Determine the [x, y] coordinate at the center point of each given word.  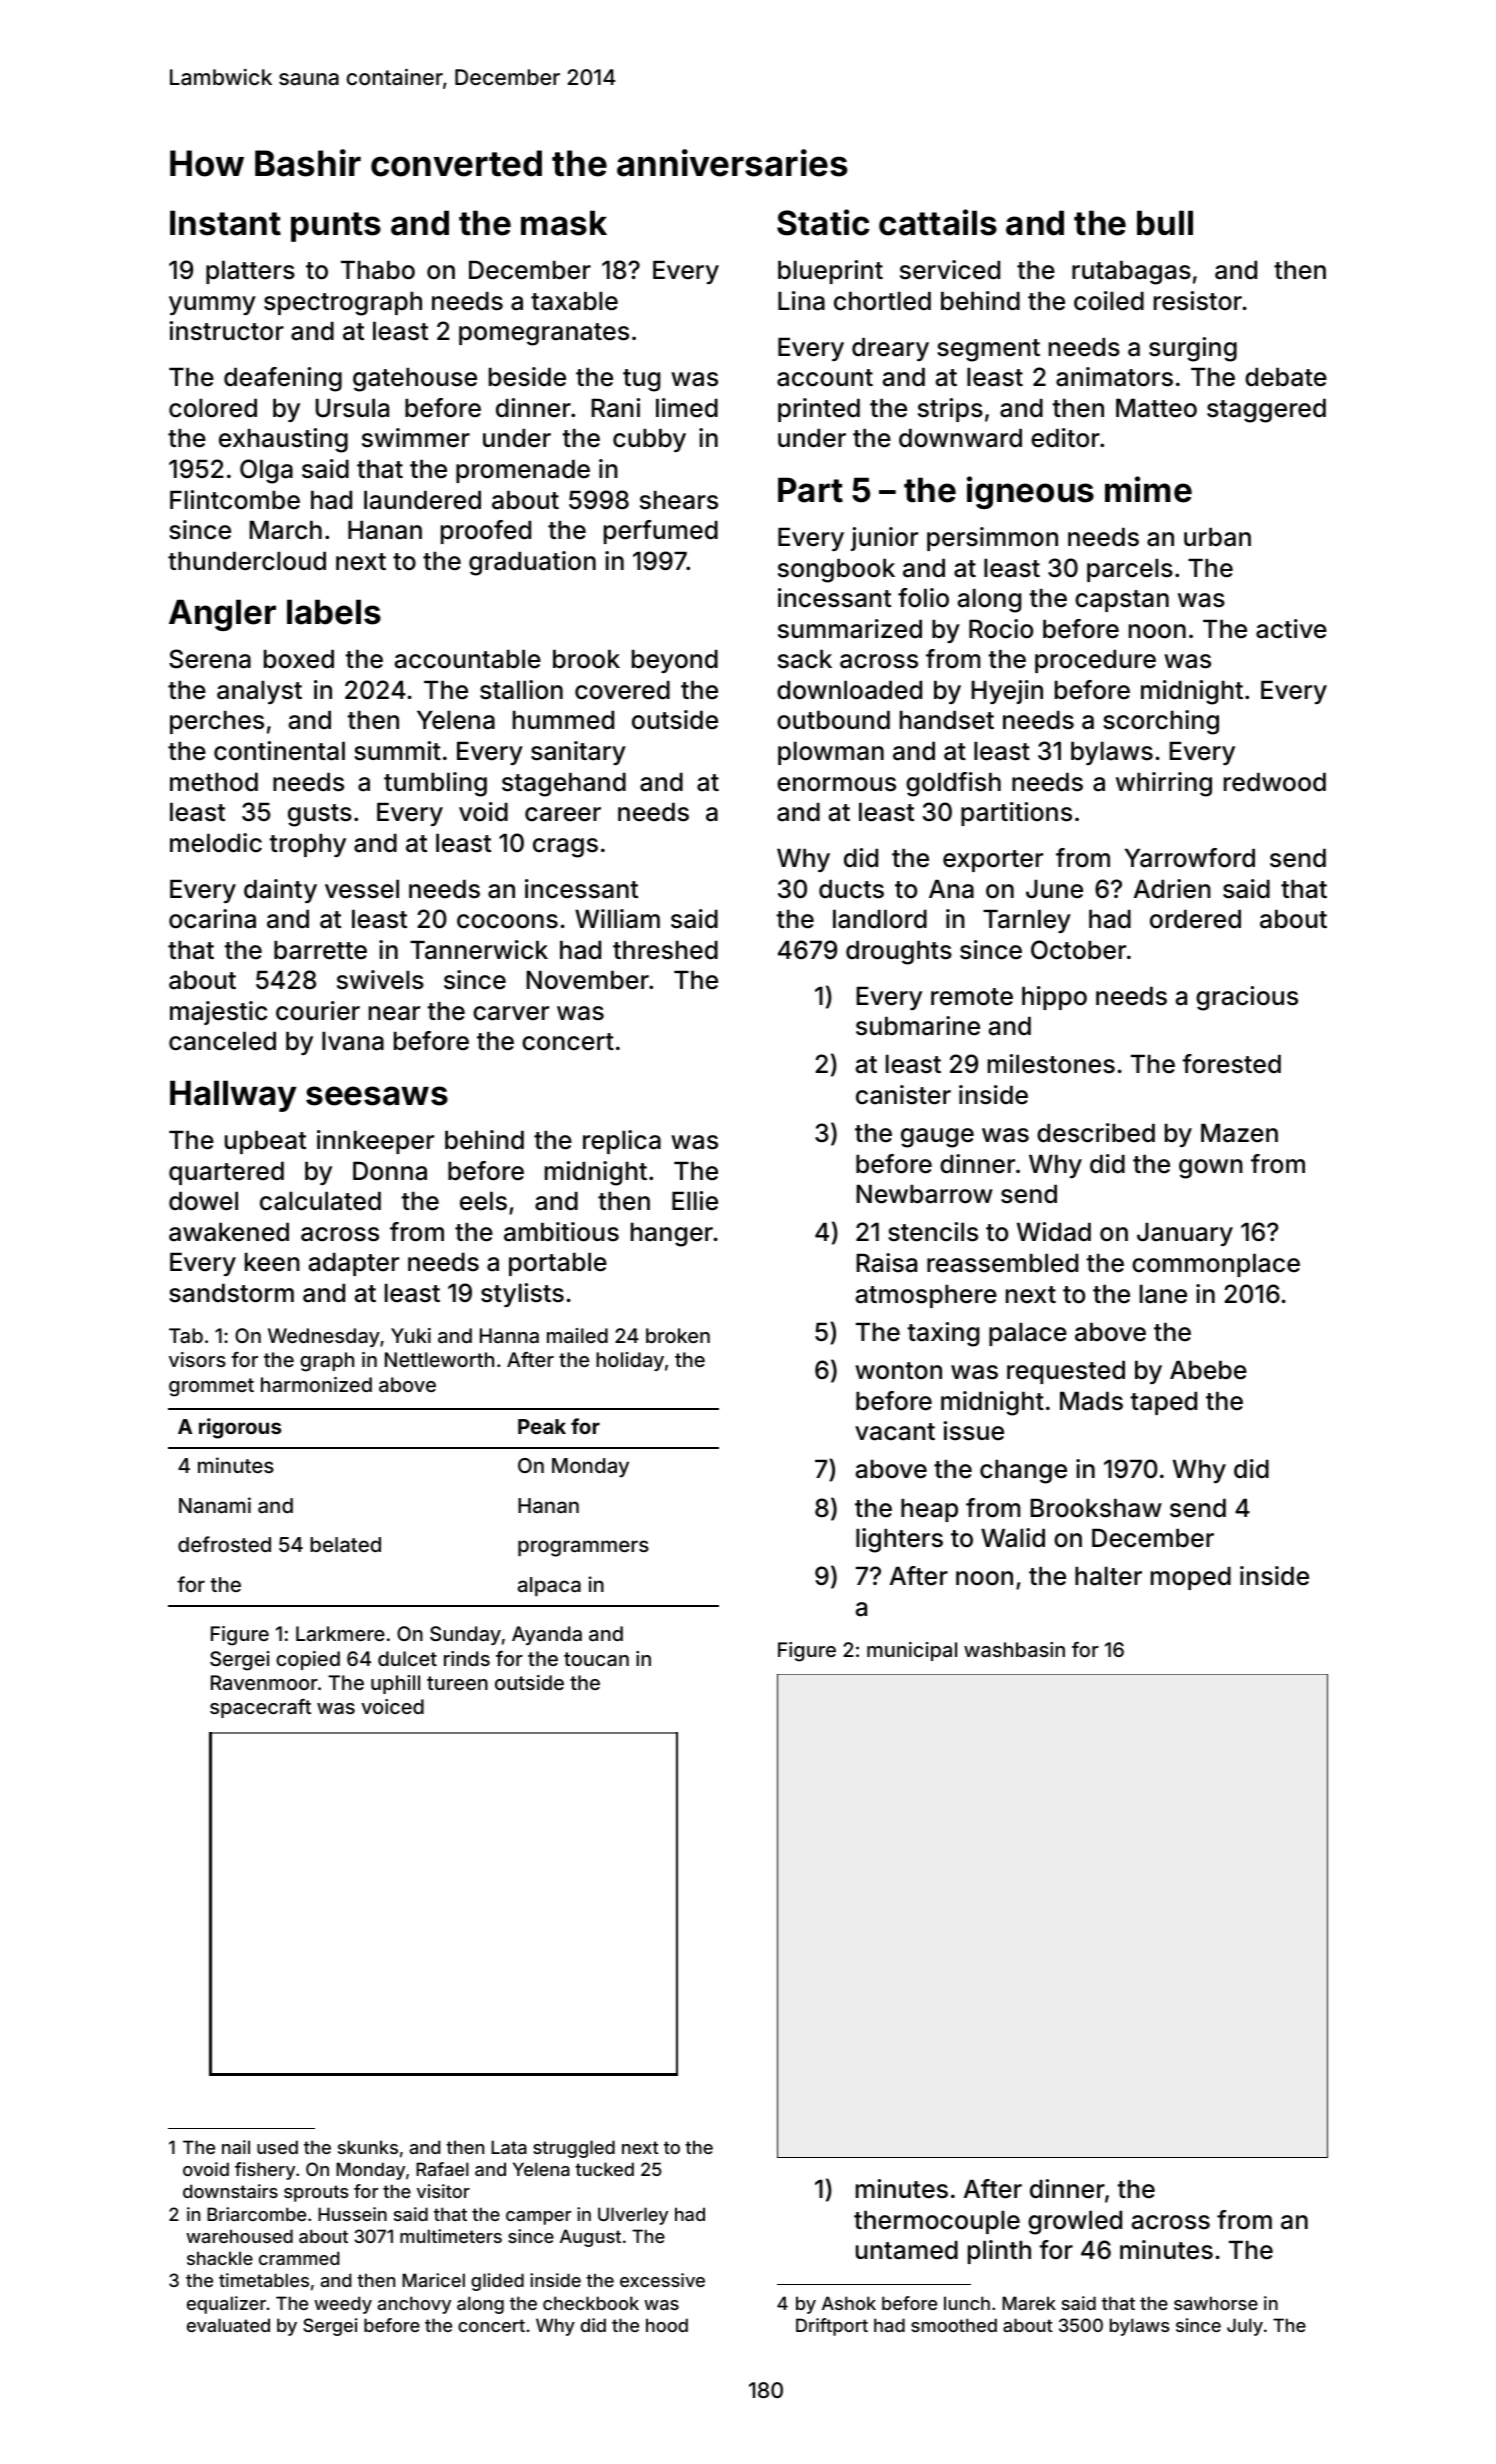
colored [213, 408]
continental [279, 751]
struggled [574, 2149]
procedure [1095, 661]
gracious [1247, 998]
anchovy [414, 2305]
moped [1191, 1578]
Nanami [215, 1505]
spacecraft [260, 1708]
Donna [390, 1171]
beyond [675, 661]
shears [679, 500]
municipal [912, 1651]
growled [1075, 2223]
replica [622, 1142]
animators [1114, 377]
